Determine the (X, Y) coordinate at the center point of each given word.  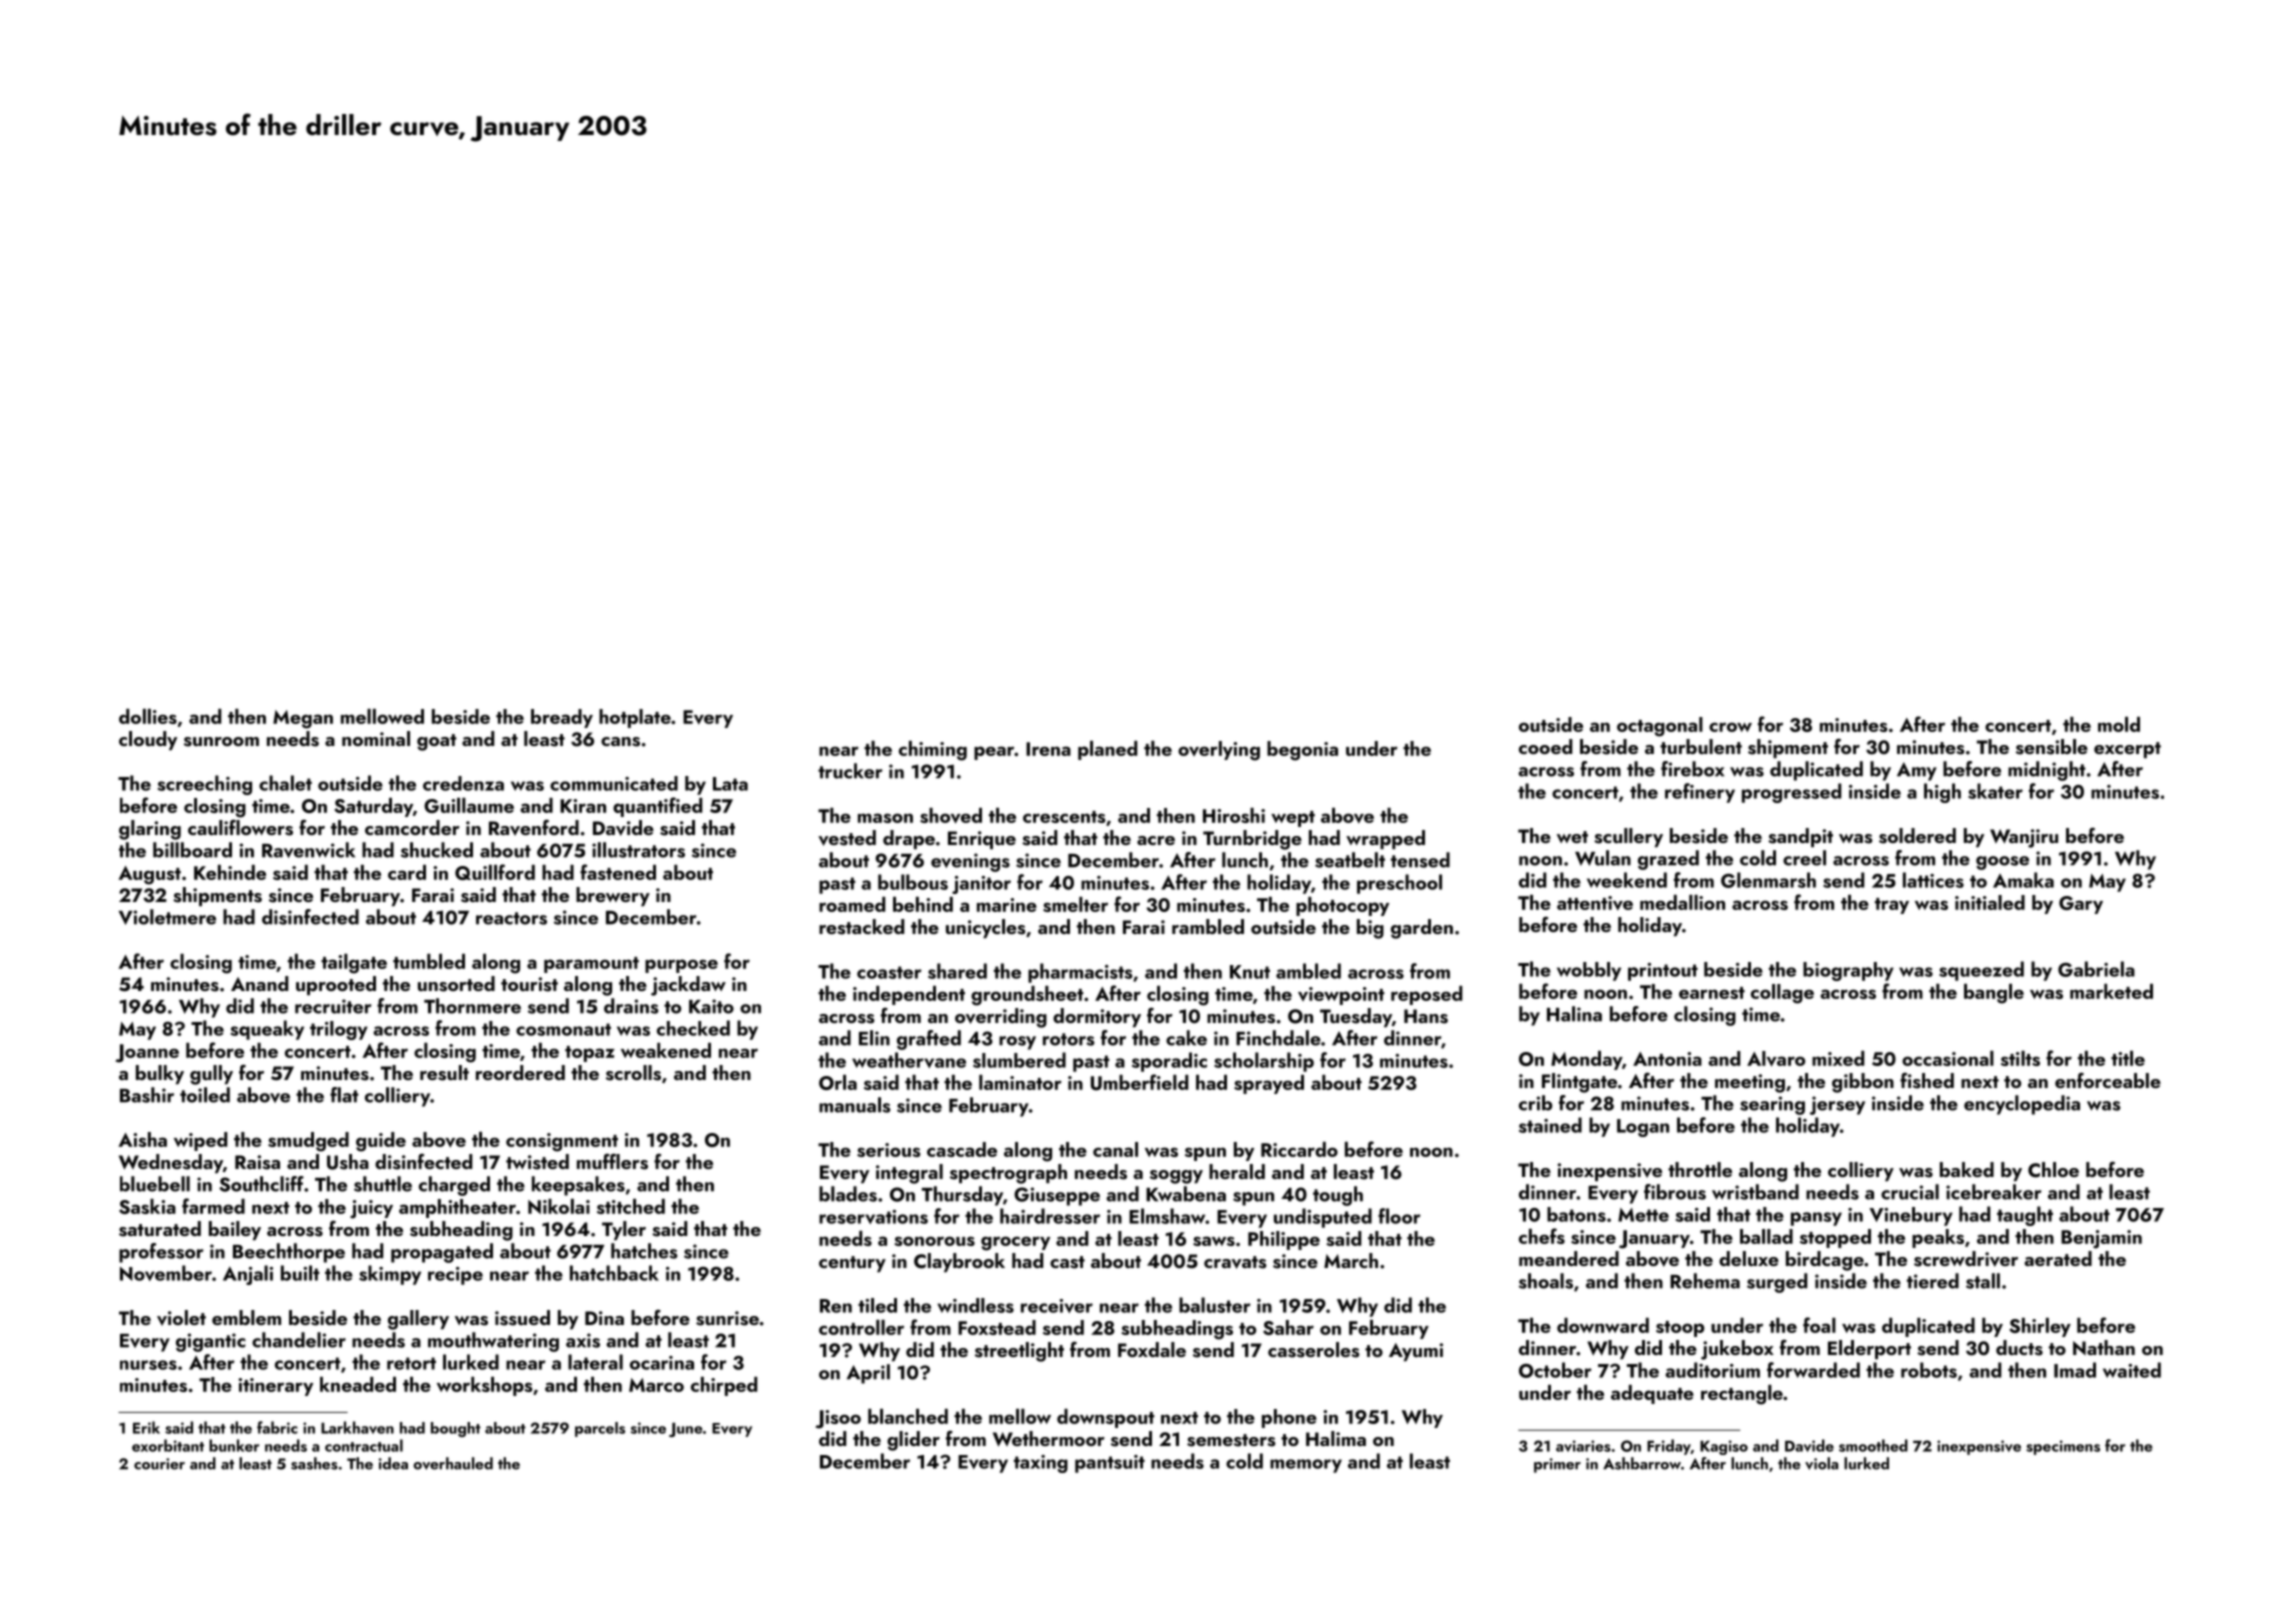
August (150, 875)
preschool (1399, 884)
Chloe (2053, 1170)
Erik (146, 1427)
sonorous (934, 1241)
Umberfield (1139, 1082)
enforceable (2108, 1080)
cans (620, 742)
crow (1730, 727)
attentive (1595, 903)
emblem (246, 1317)
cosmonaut (563, 1029)
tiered (1933, 1281)
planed (1107, 750)
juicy (371, 1209)
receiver (1057, 1306)
